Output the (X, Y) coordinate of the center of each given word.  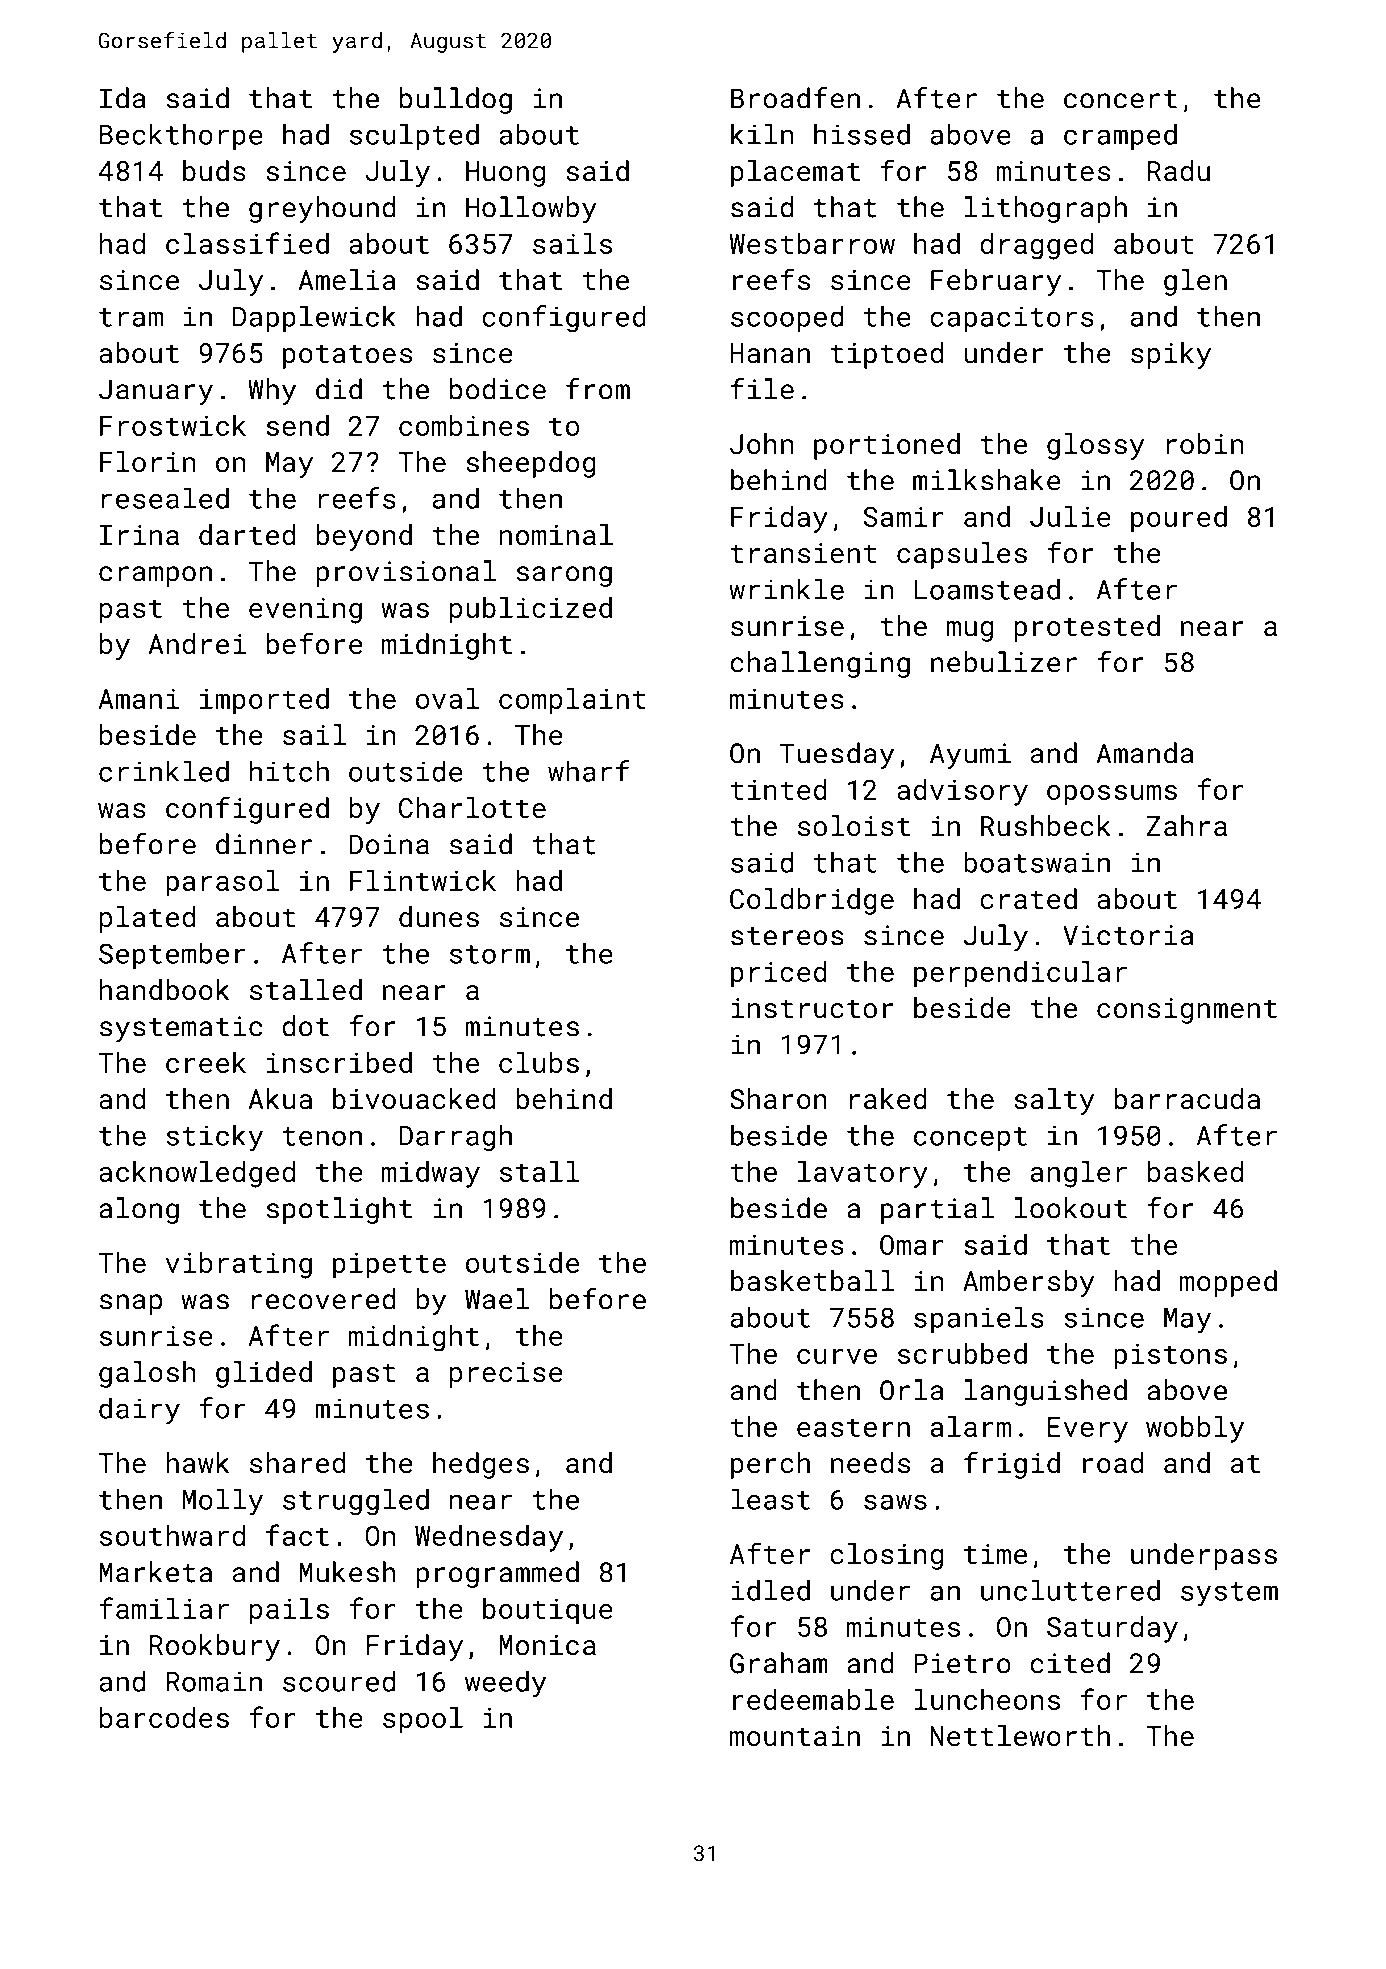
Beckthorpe (181, 136)
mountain (795, 1736)
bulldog (456, 100)
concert (1120, 99)
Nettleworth (1020, 1736)
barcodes (164, 1717)
